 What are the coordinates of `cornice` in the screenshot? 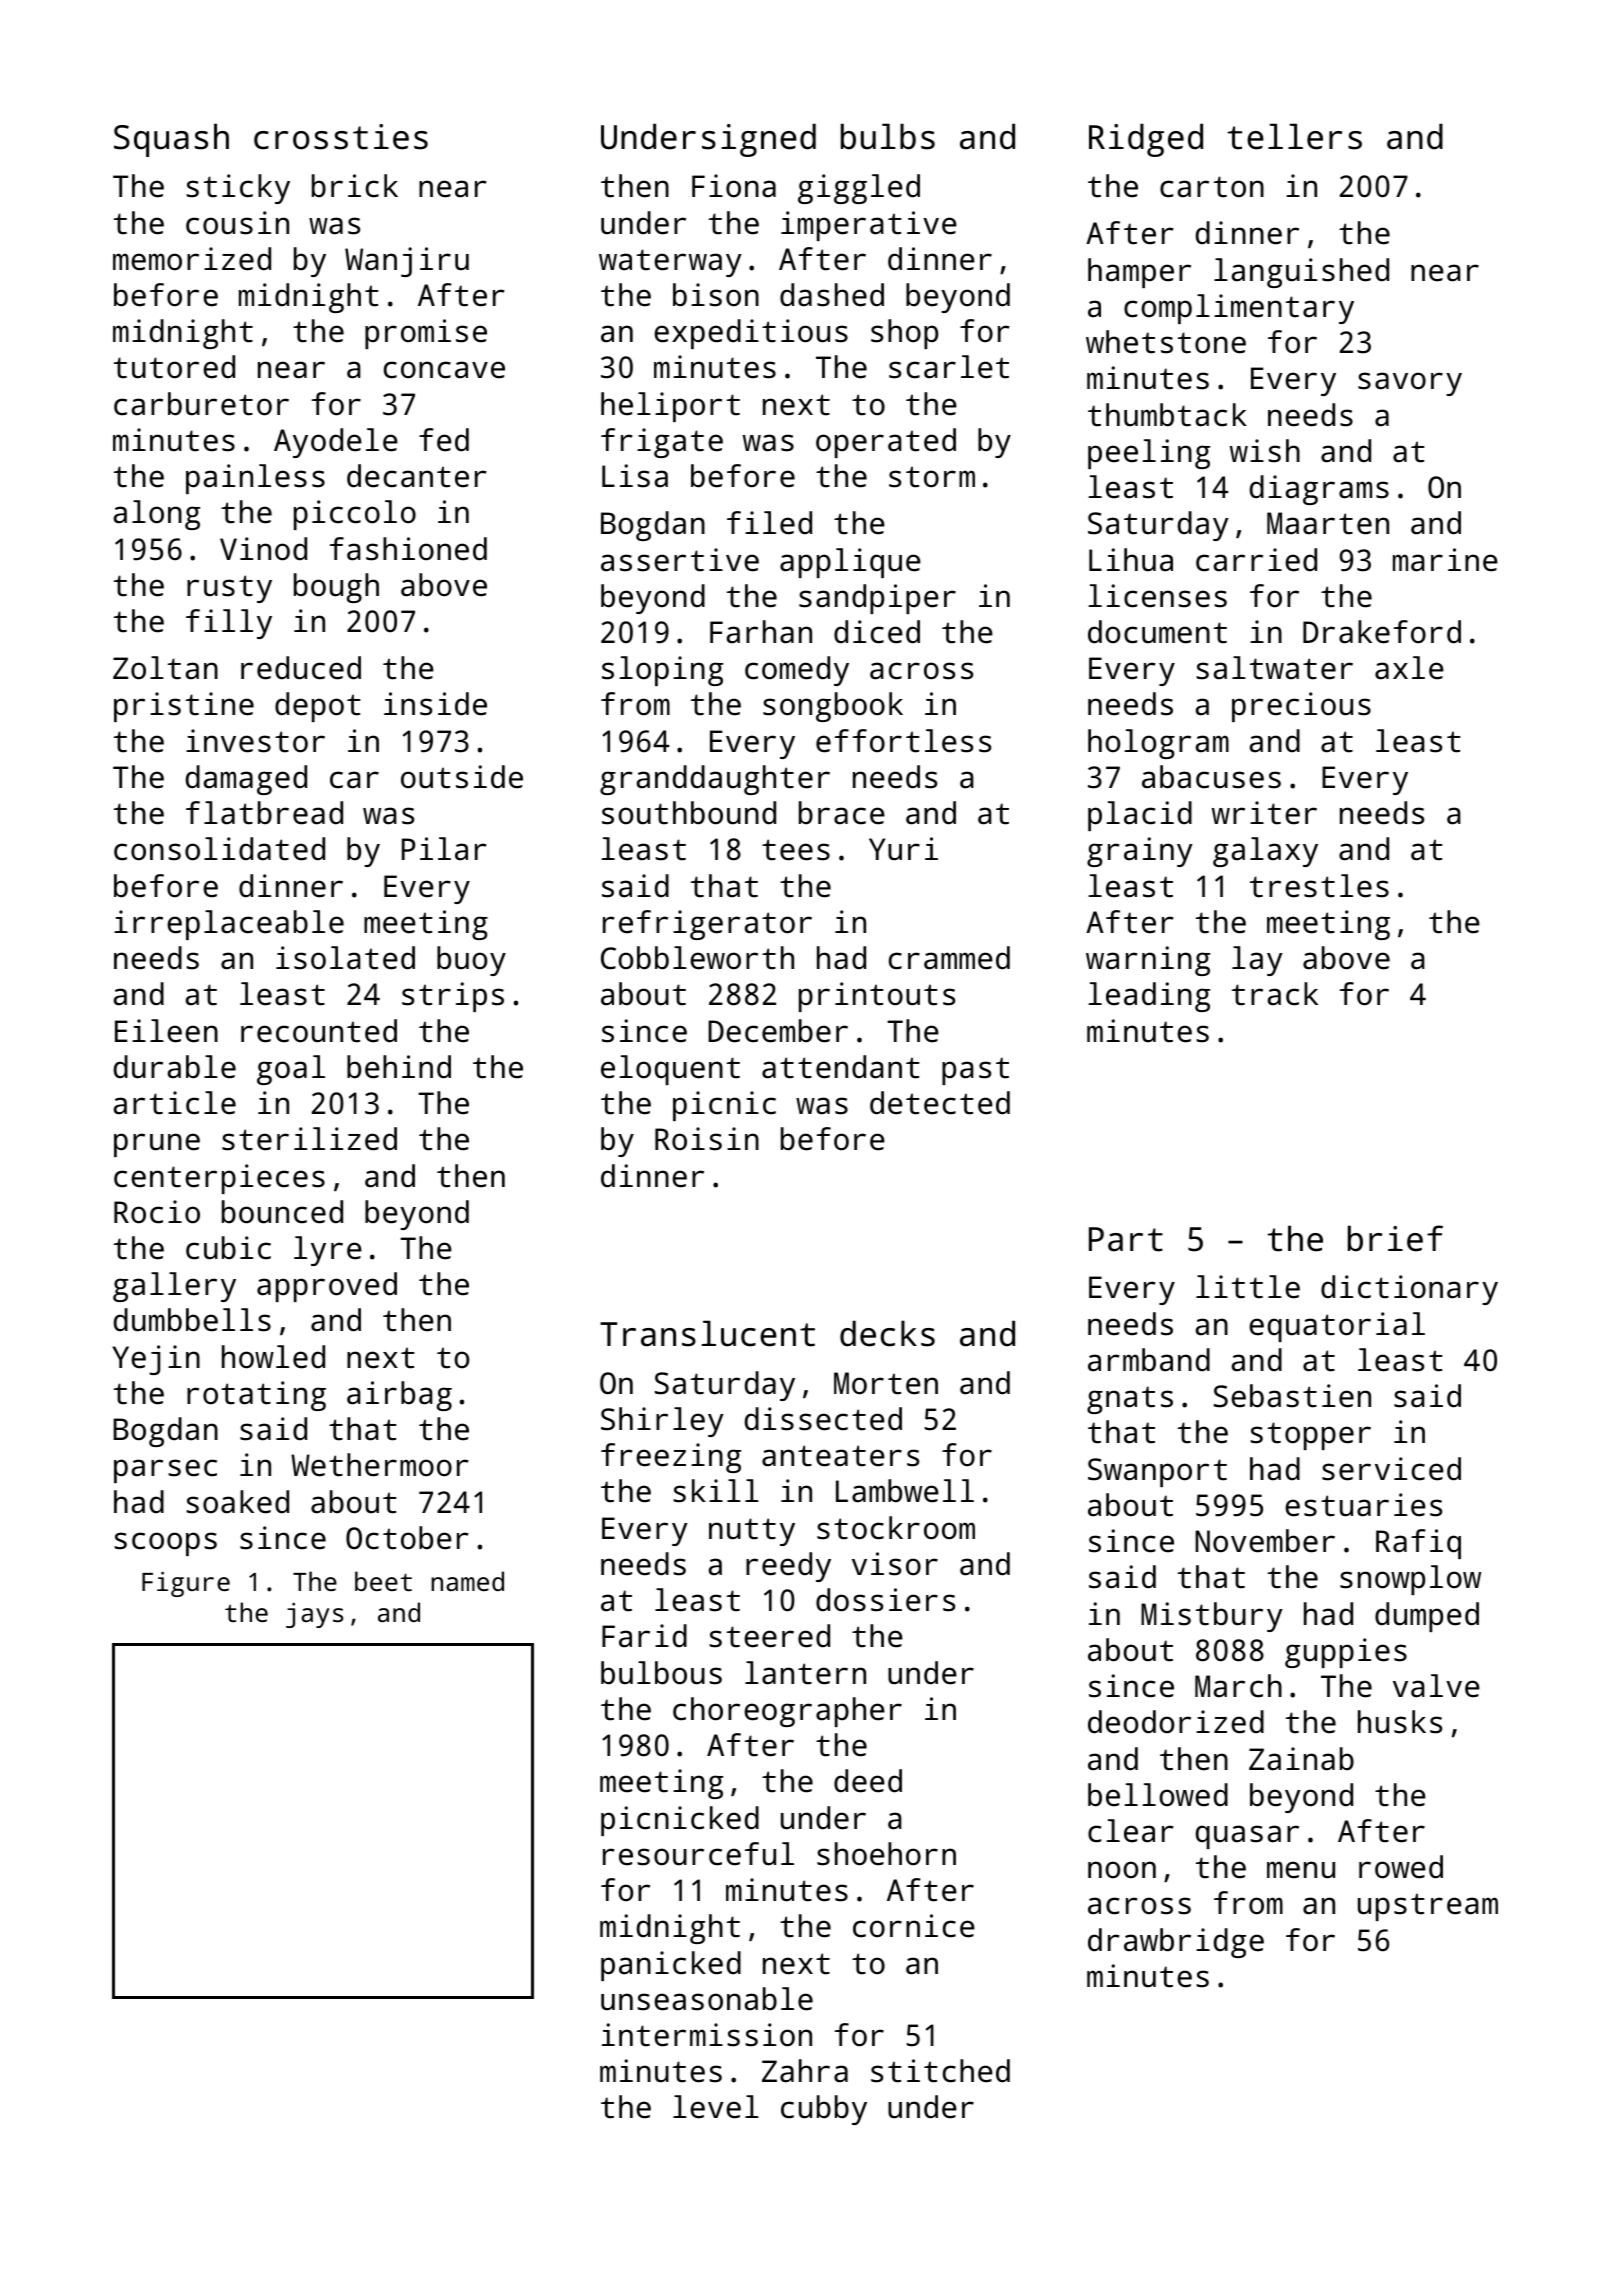 It's located at (914, 1926).
